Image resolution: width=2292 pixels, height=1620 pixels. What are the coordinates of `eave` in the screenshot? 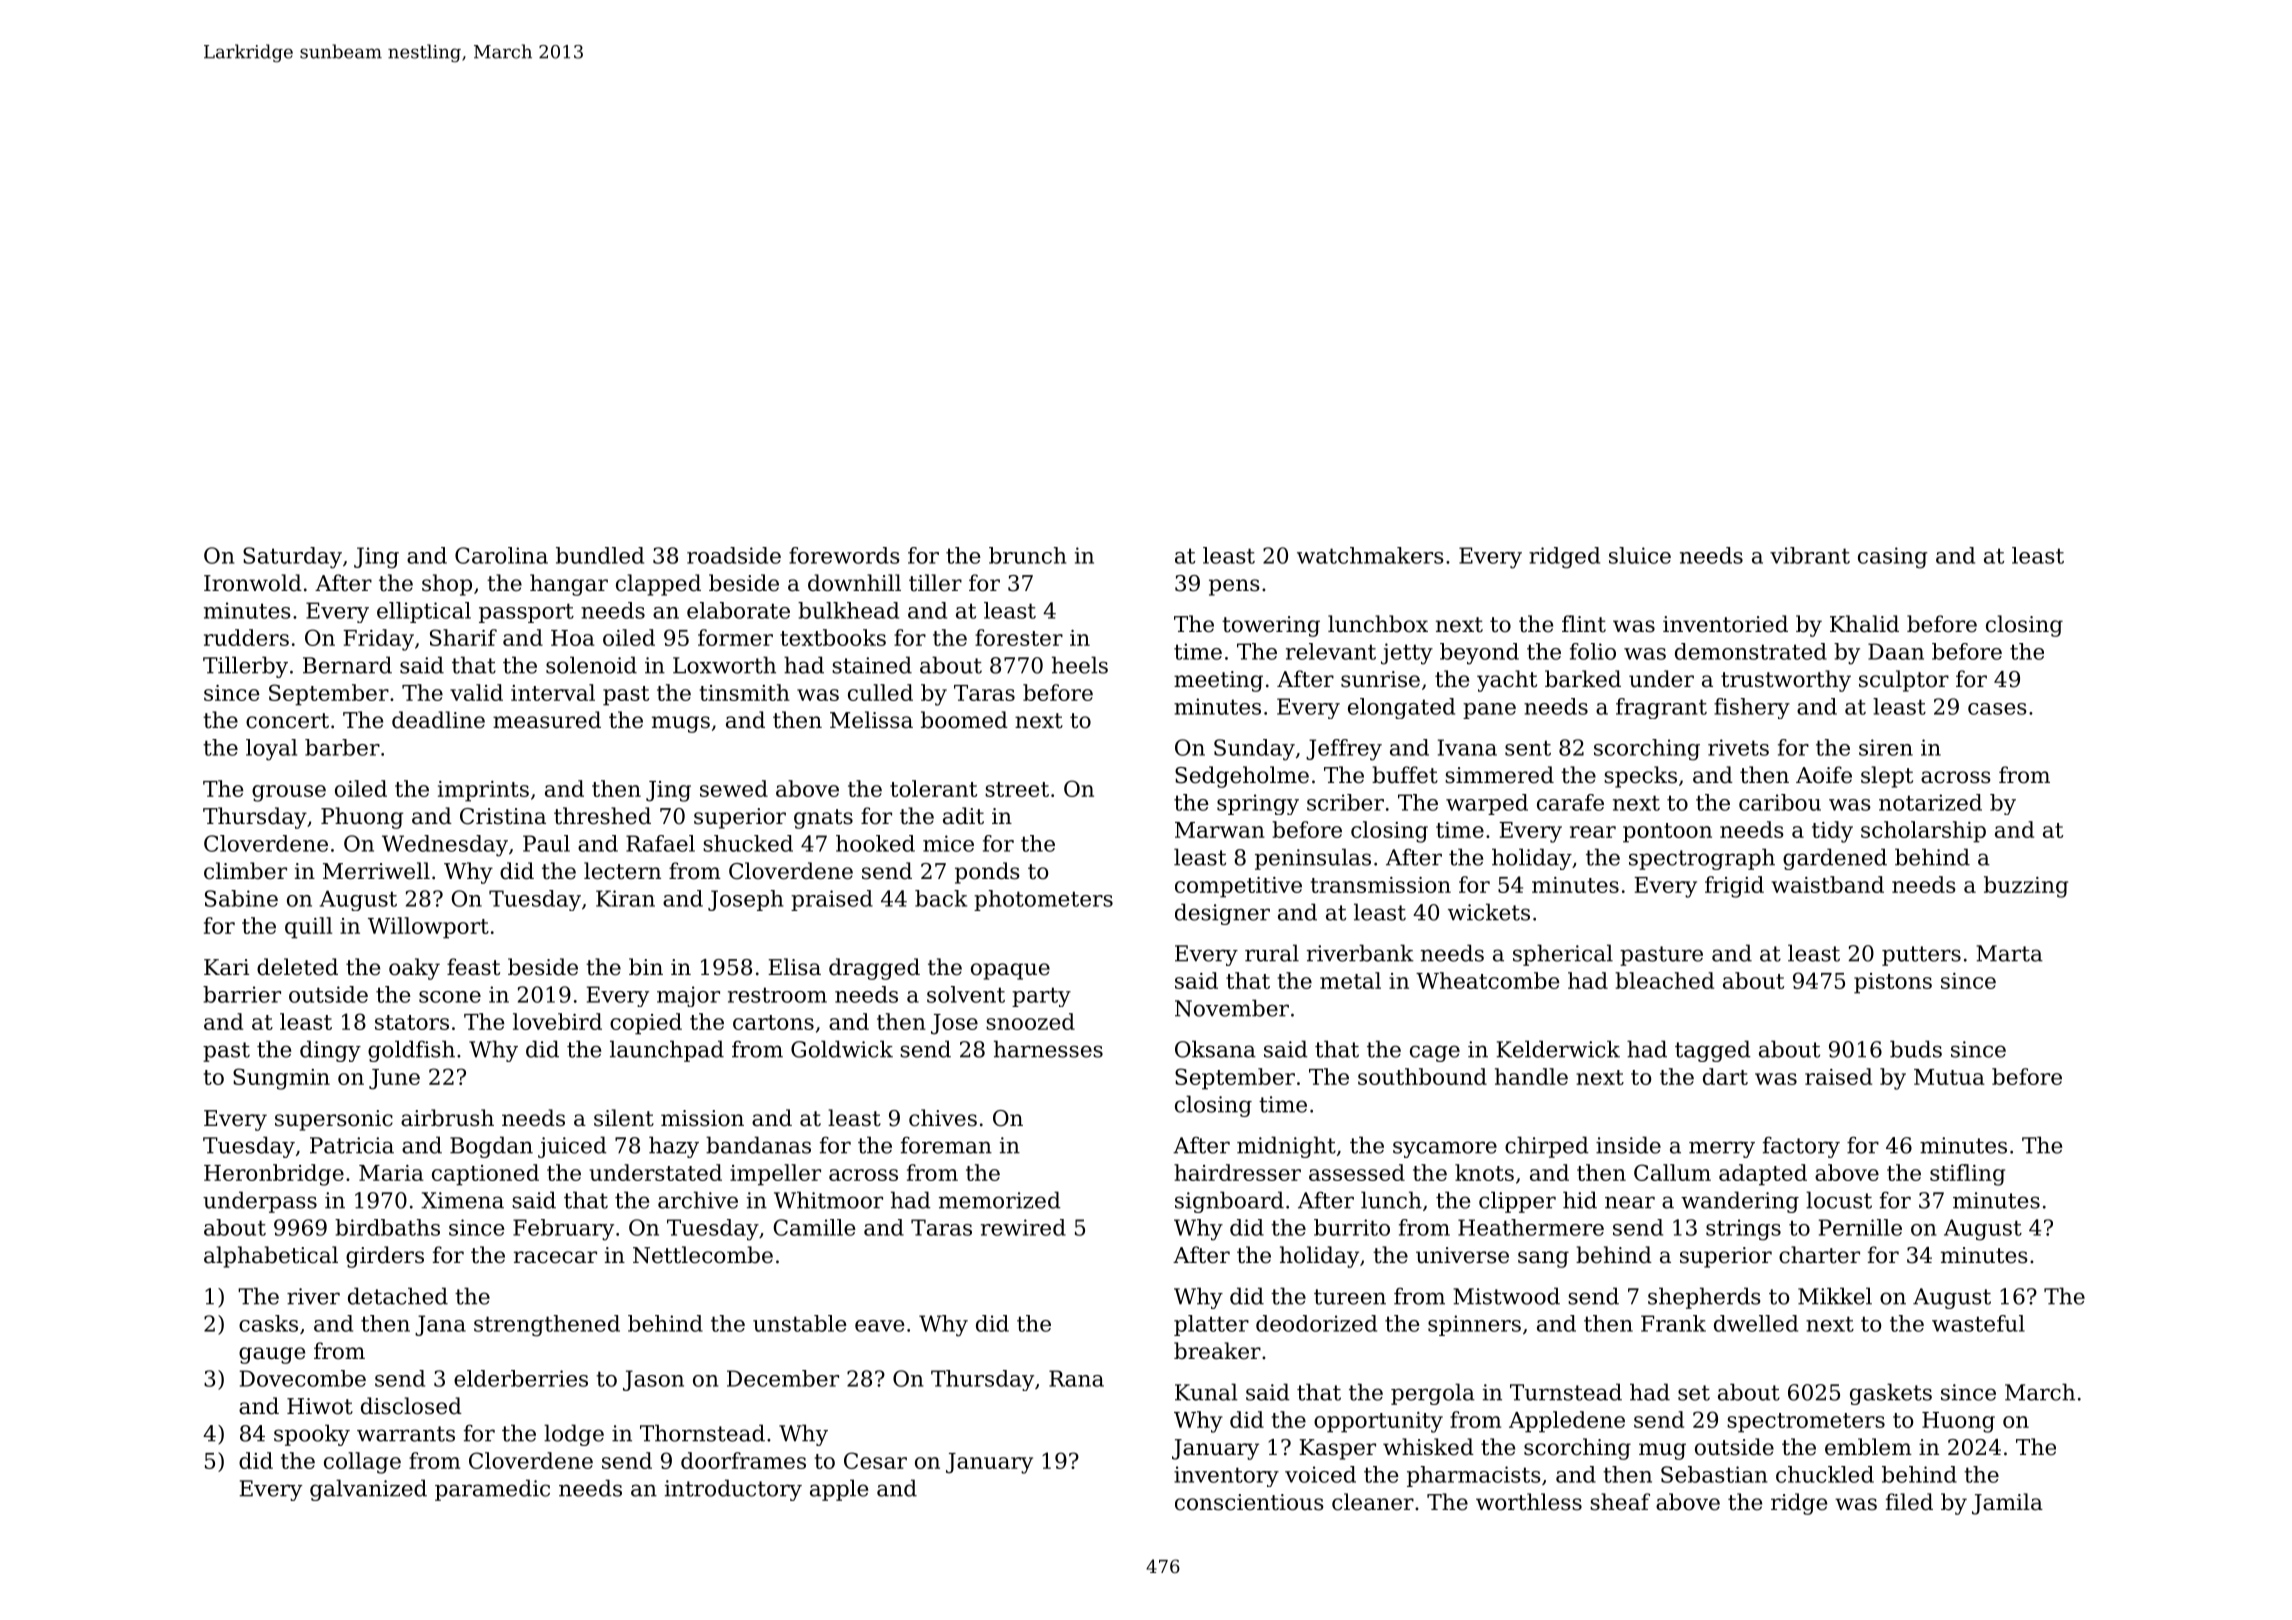 It's located at (880, 1326).
